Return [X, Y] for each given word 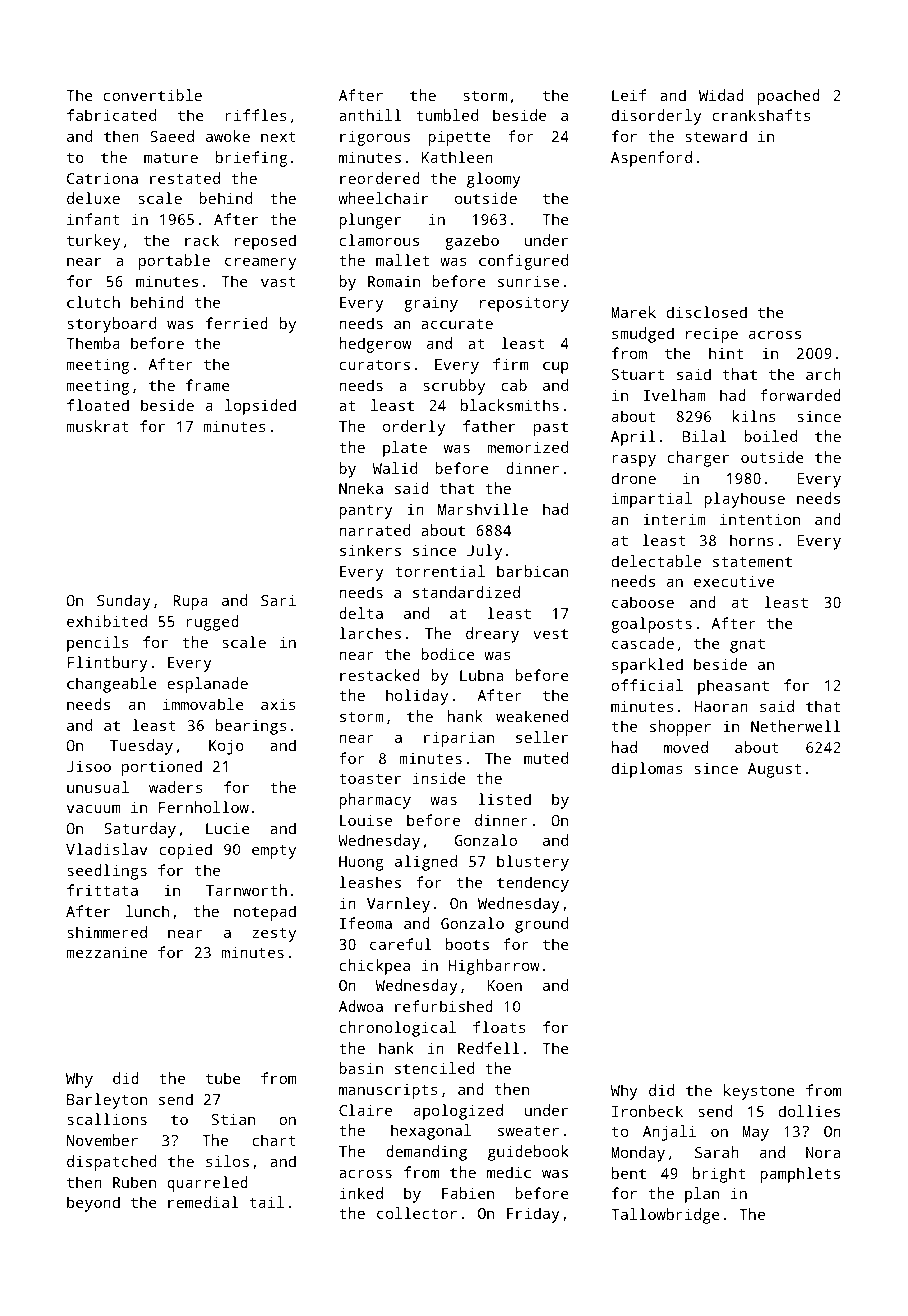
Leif [629, 95]
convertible [153, 95]
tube [223, 1078]
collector [417, 1213]
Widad [721, 95]
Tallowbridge [665, 1216]
